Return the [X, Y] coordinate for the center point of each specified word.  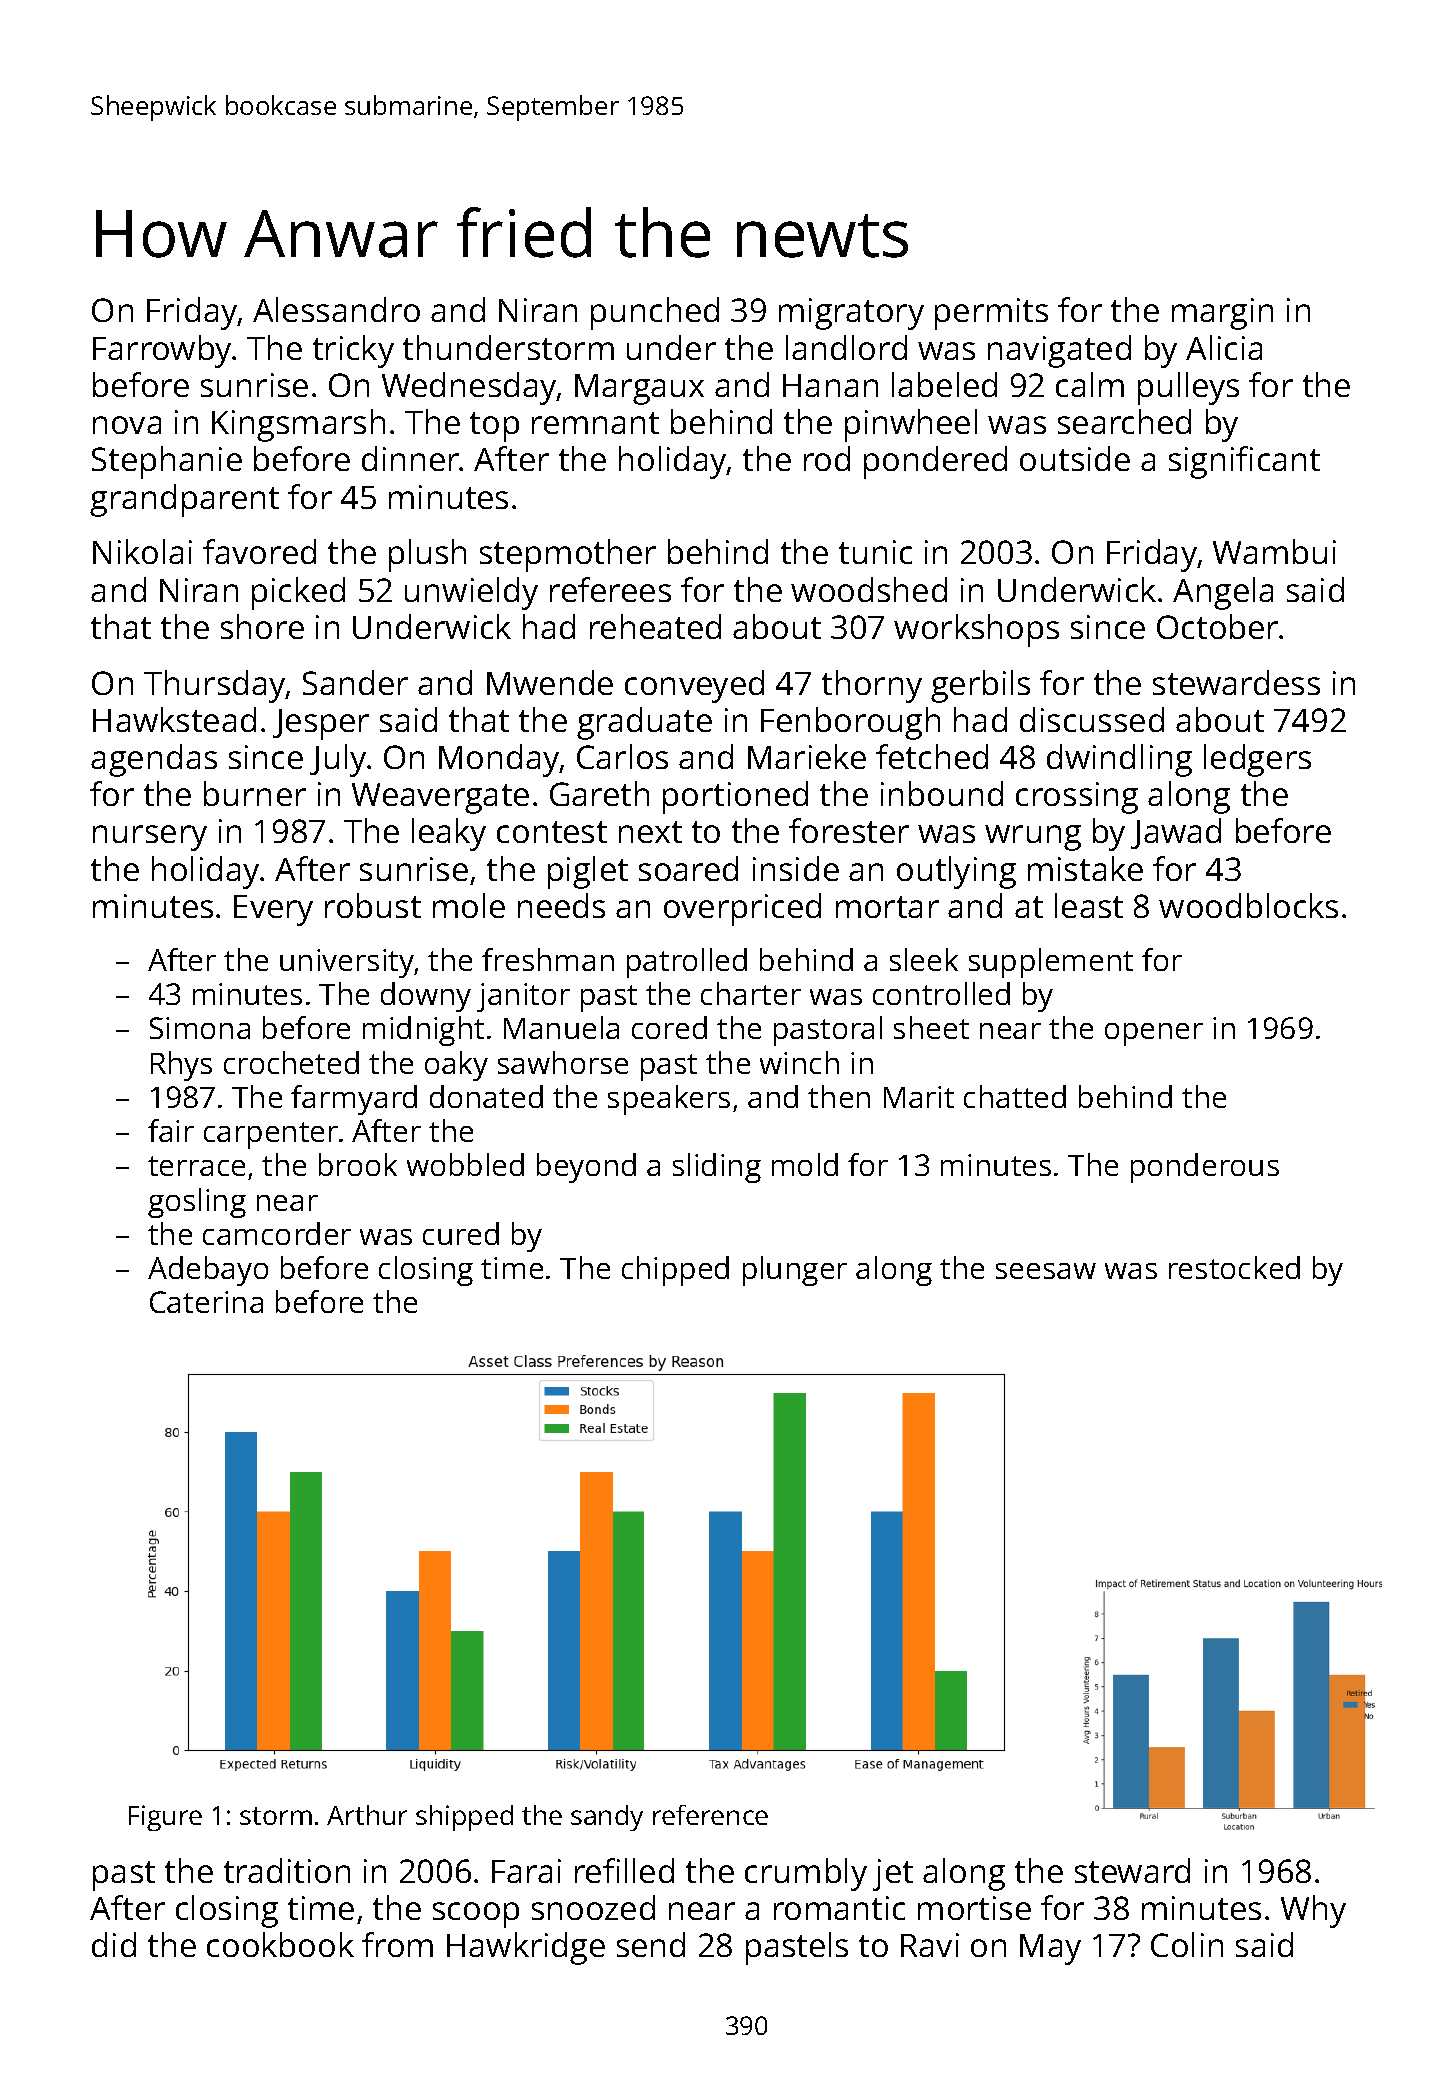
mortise [974, 1908]
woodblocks [1248, 905]
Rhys [181, 1066]
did [114, 1944]
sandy [607, 1818]
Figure [165, 1818]
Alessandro [336, 309]
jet [893, 1875]
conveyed [694, 686]
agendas [154, 760]
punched [655, 313]
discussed [1092, 719]
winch [799, 1062]
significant [1244, 462]
